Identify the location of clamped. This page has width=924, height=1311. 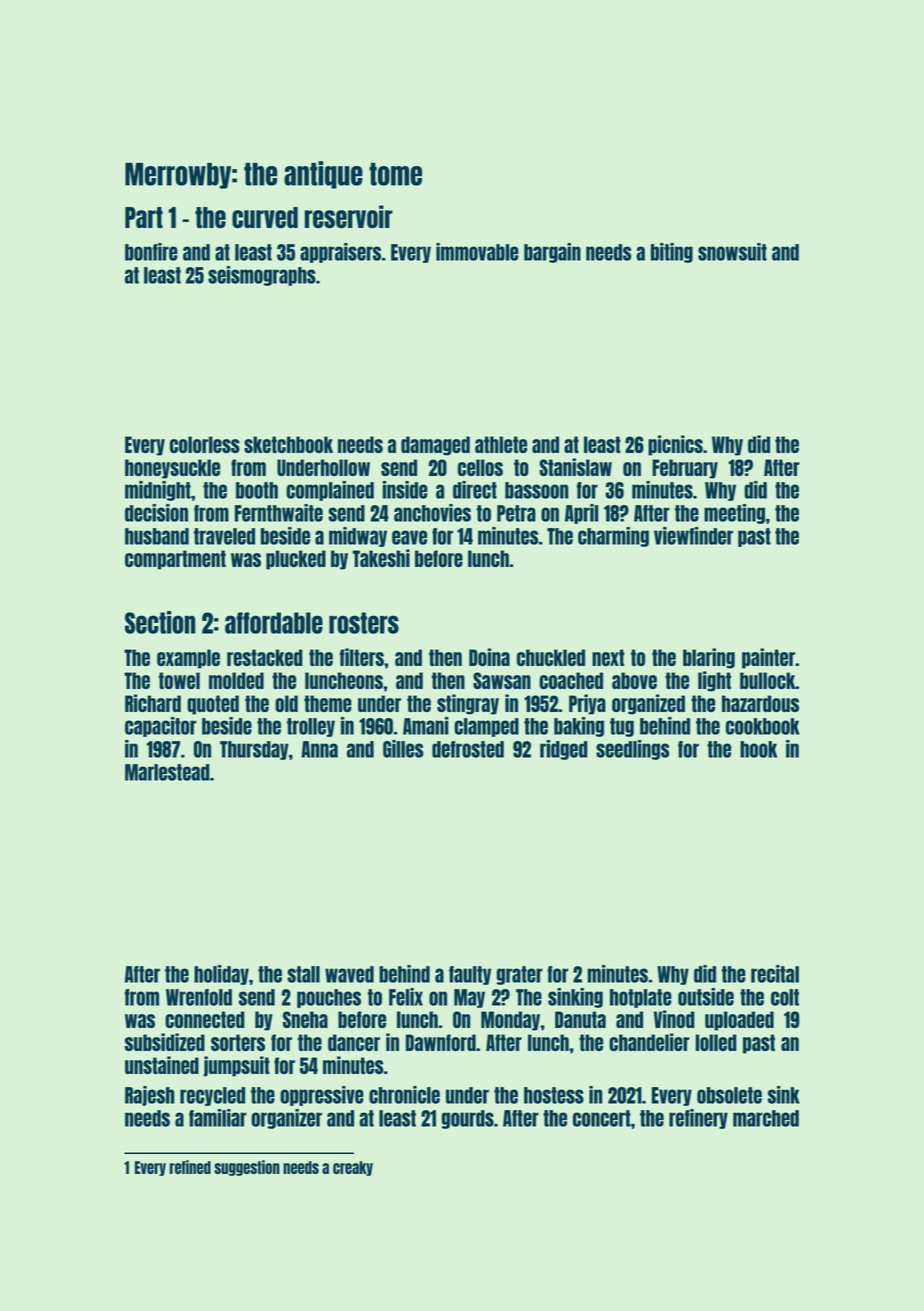
(486, 727).
